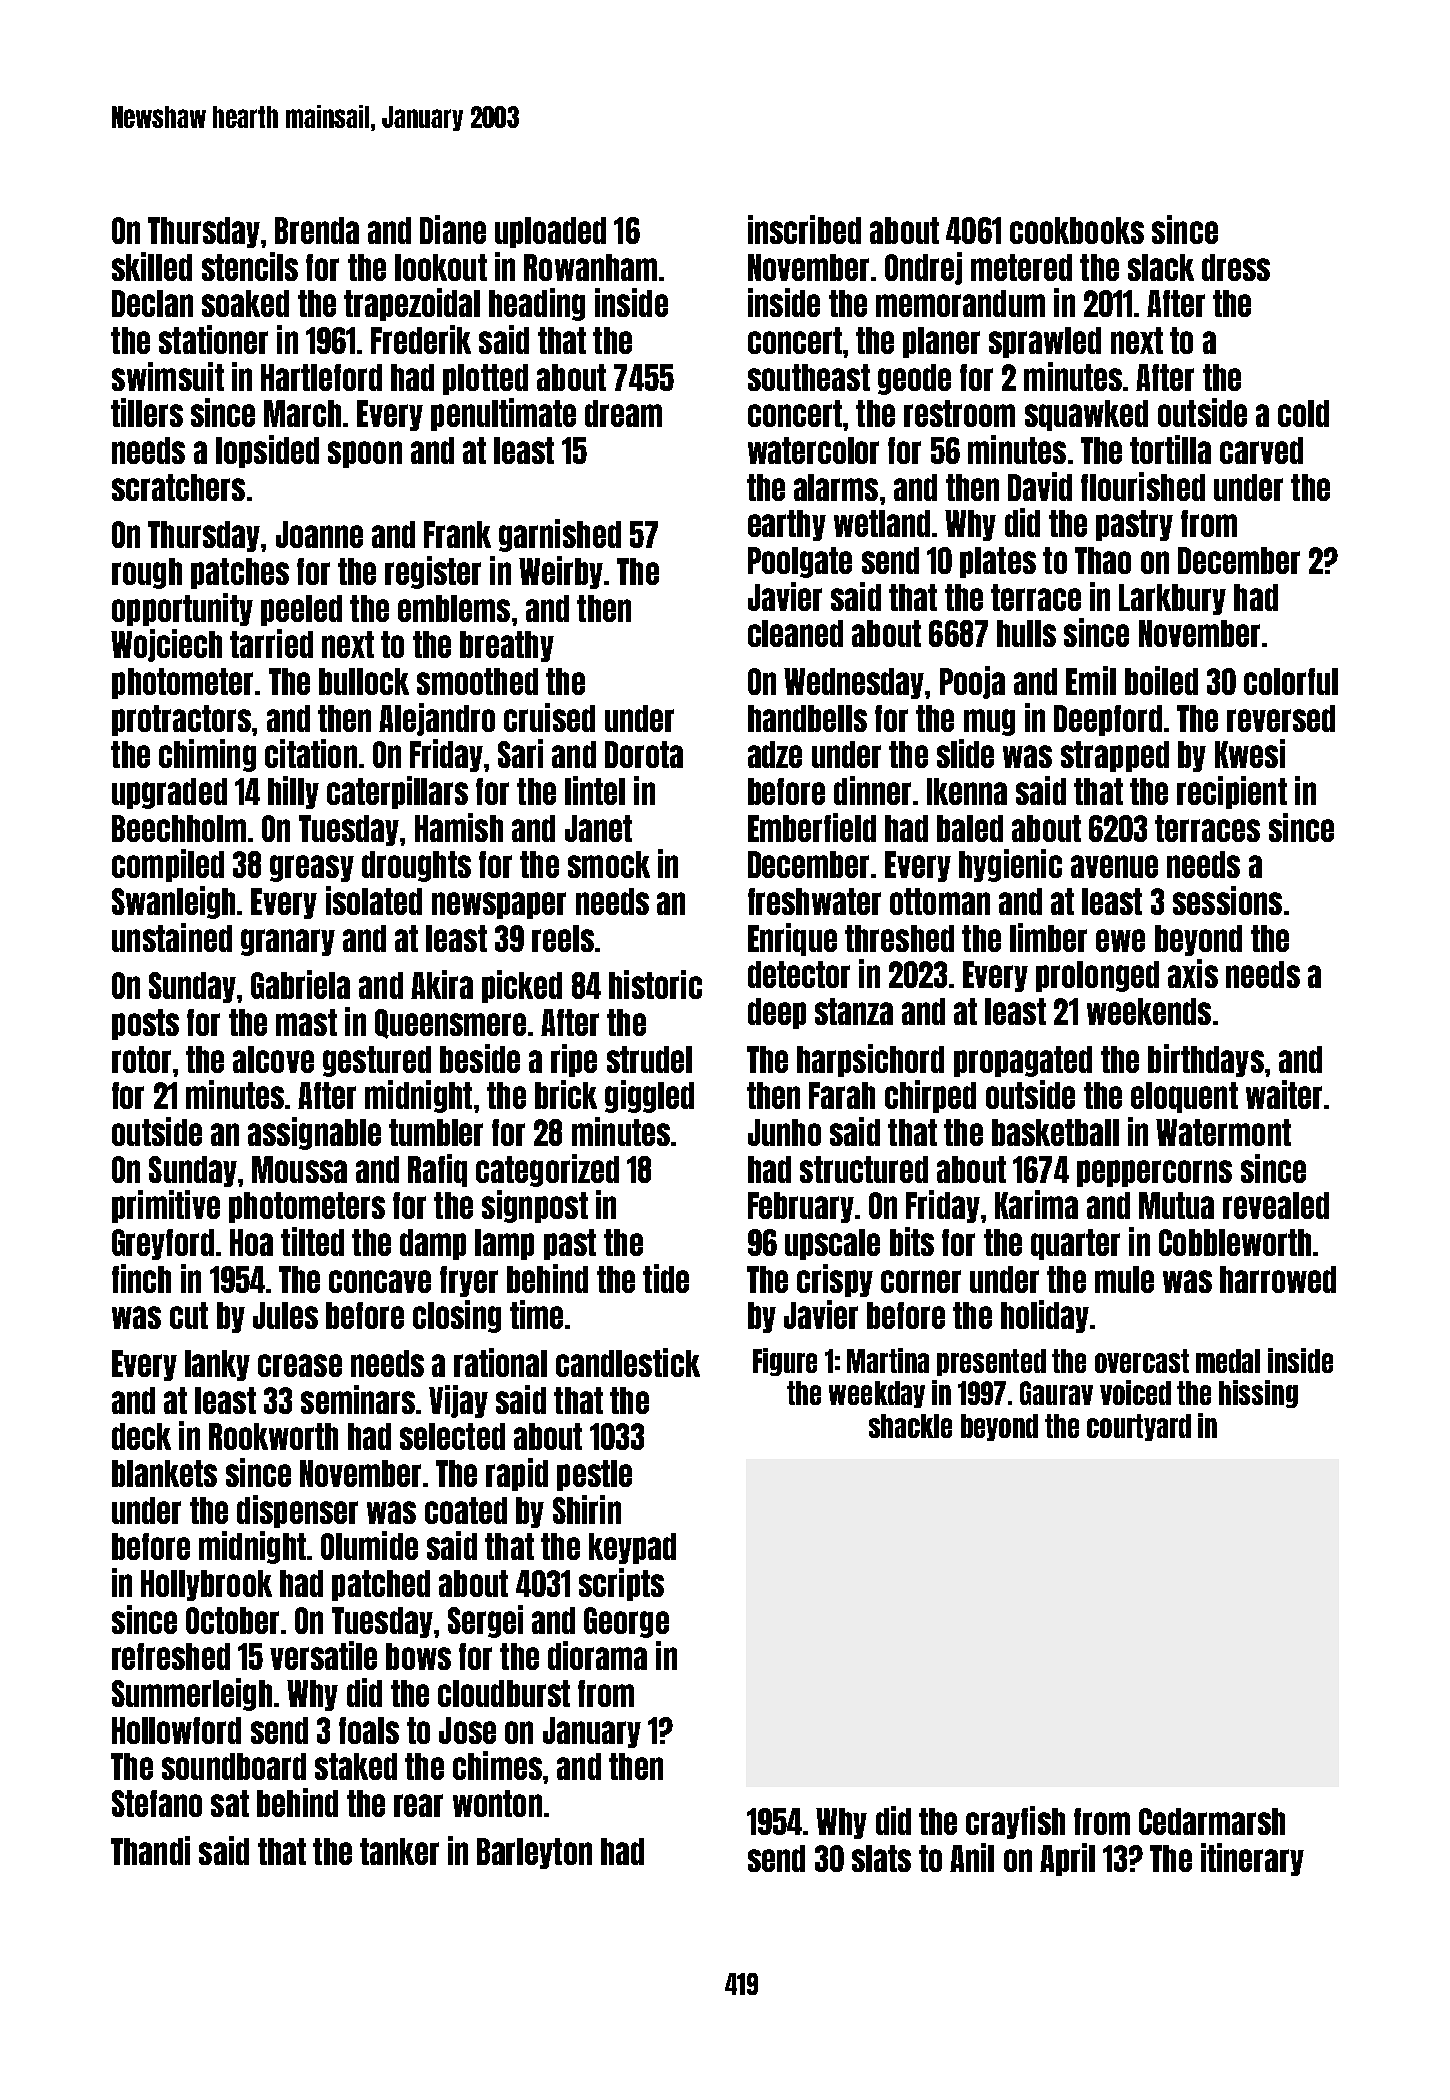 This screenshot has width=1450, height=2100. Describe the element at coordinates (369, 1545) in the screenshot. I see `Olumide` at that location.
